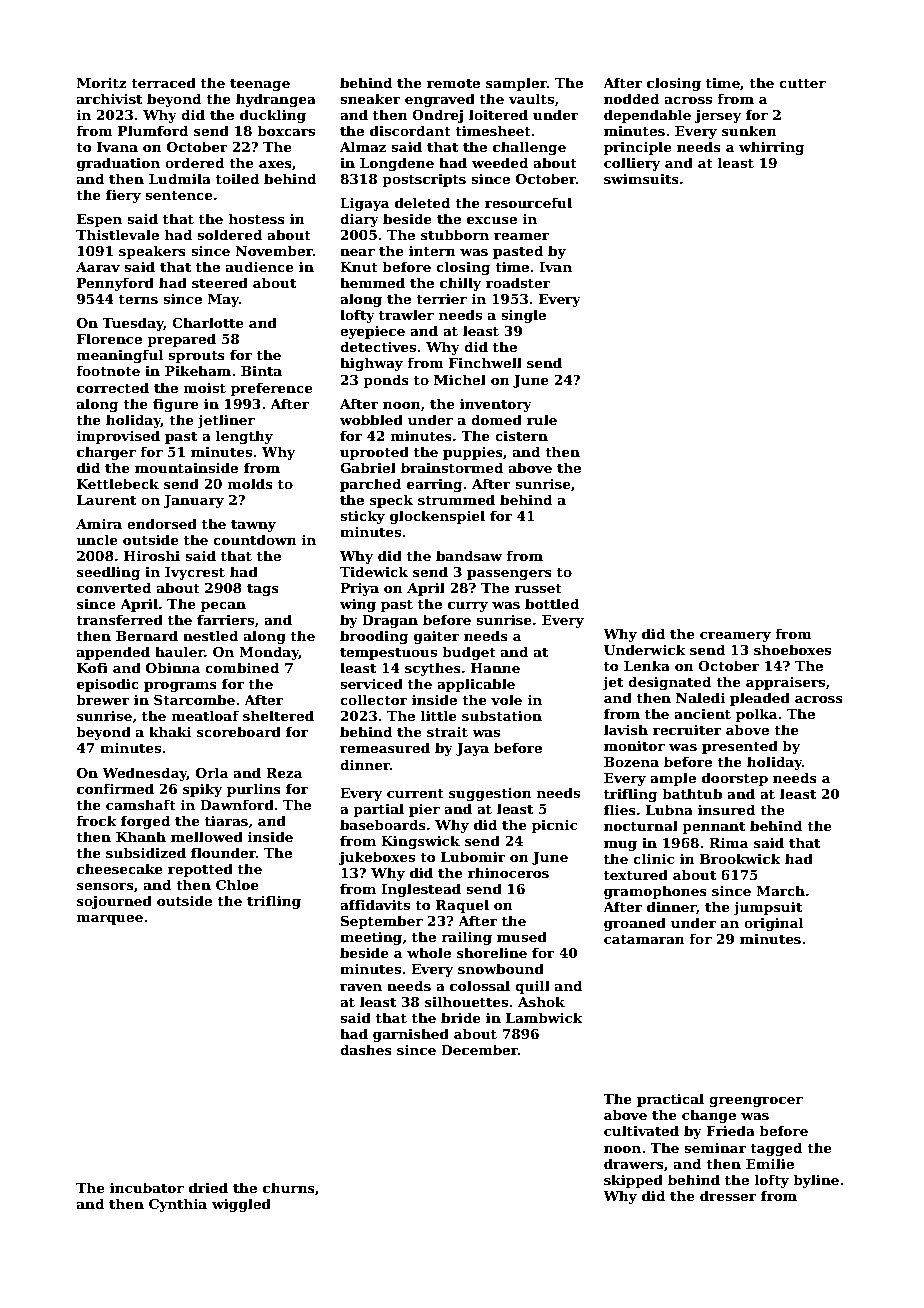 Image resolution: width=924 pixels, height=1308 pixels. I want to click on eyepiece, so click(372, 332).
